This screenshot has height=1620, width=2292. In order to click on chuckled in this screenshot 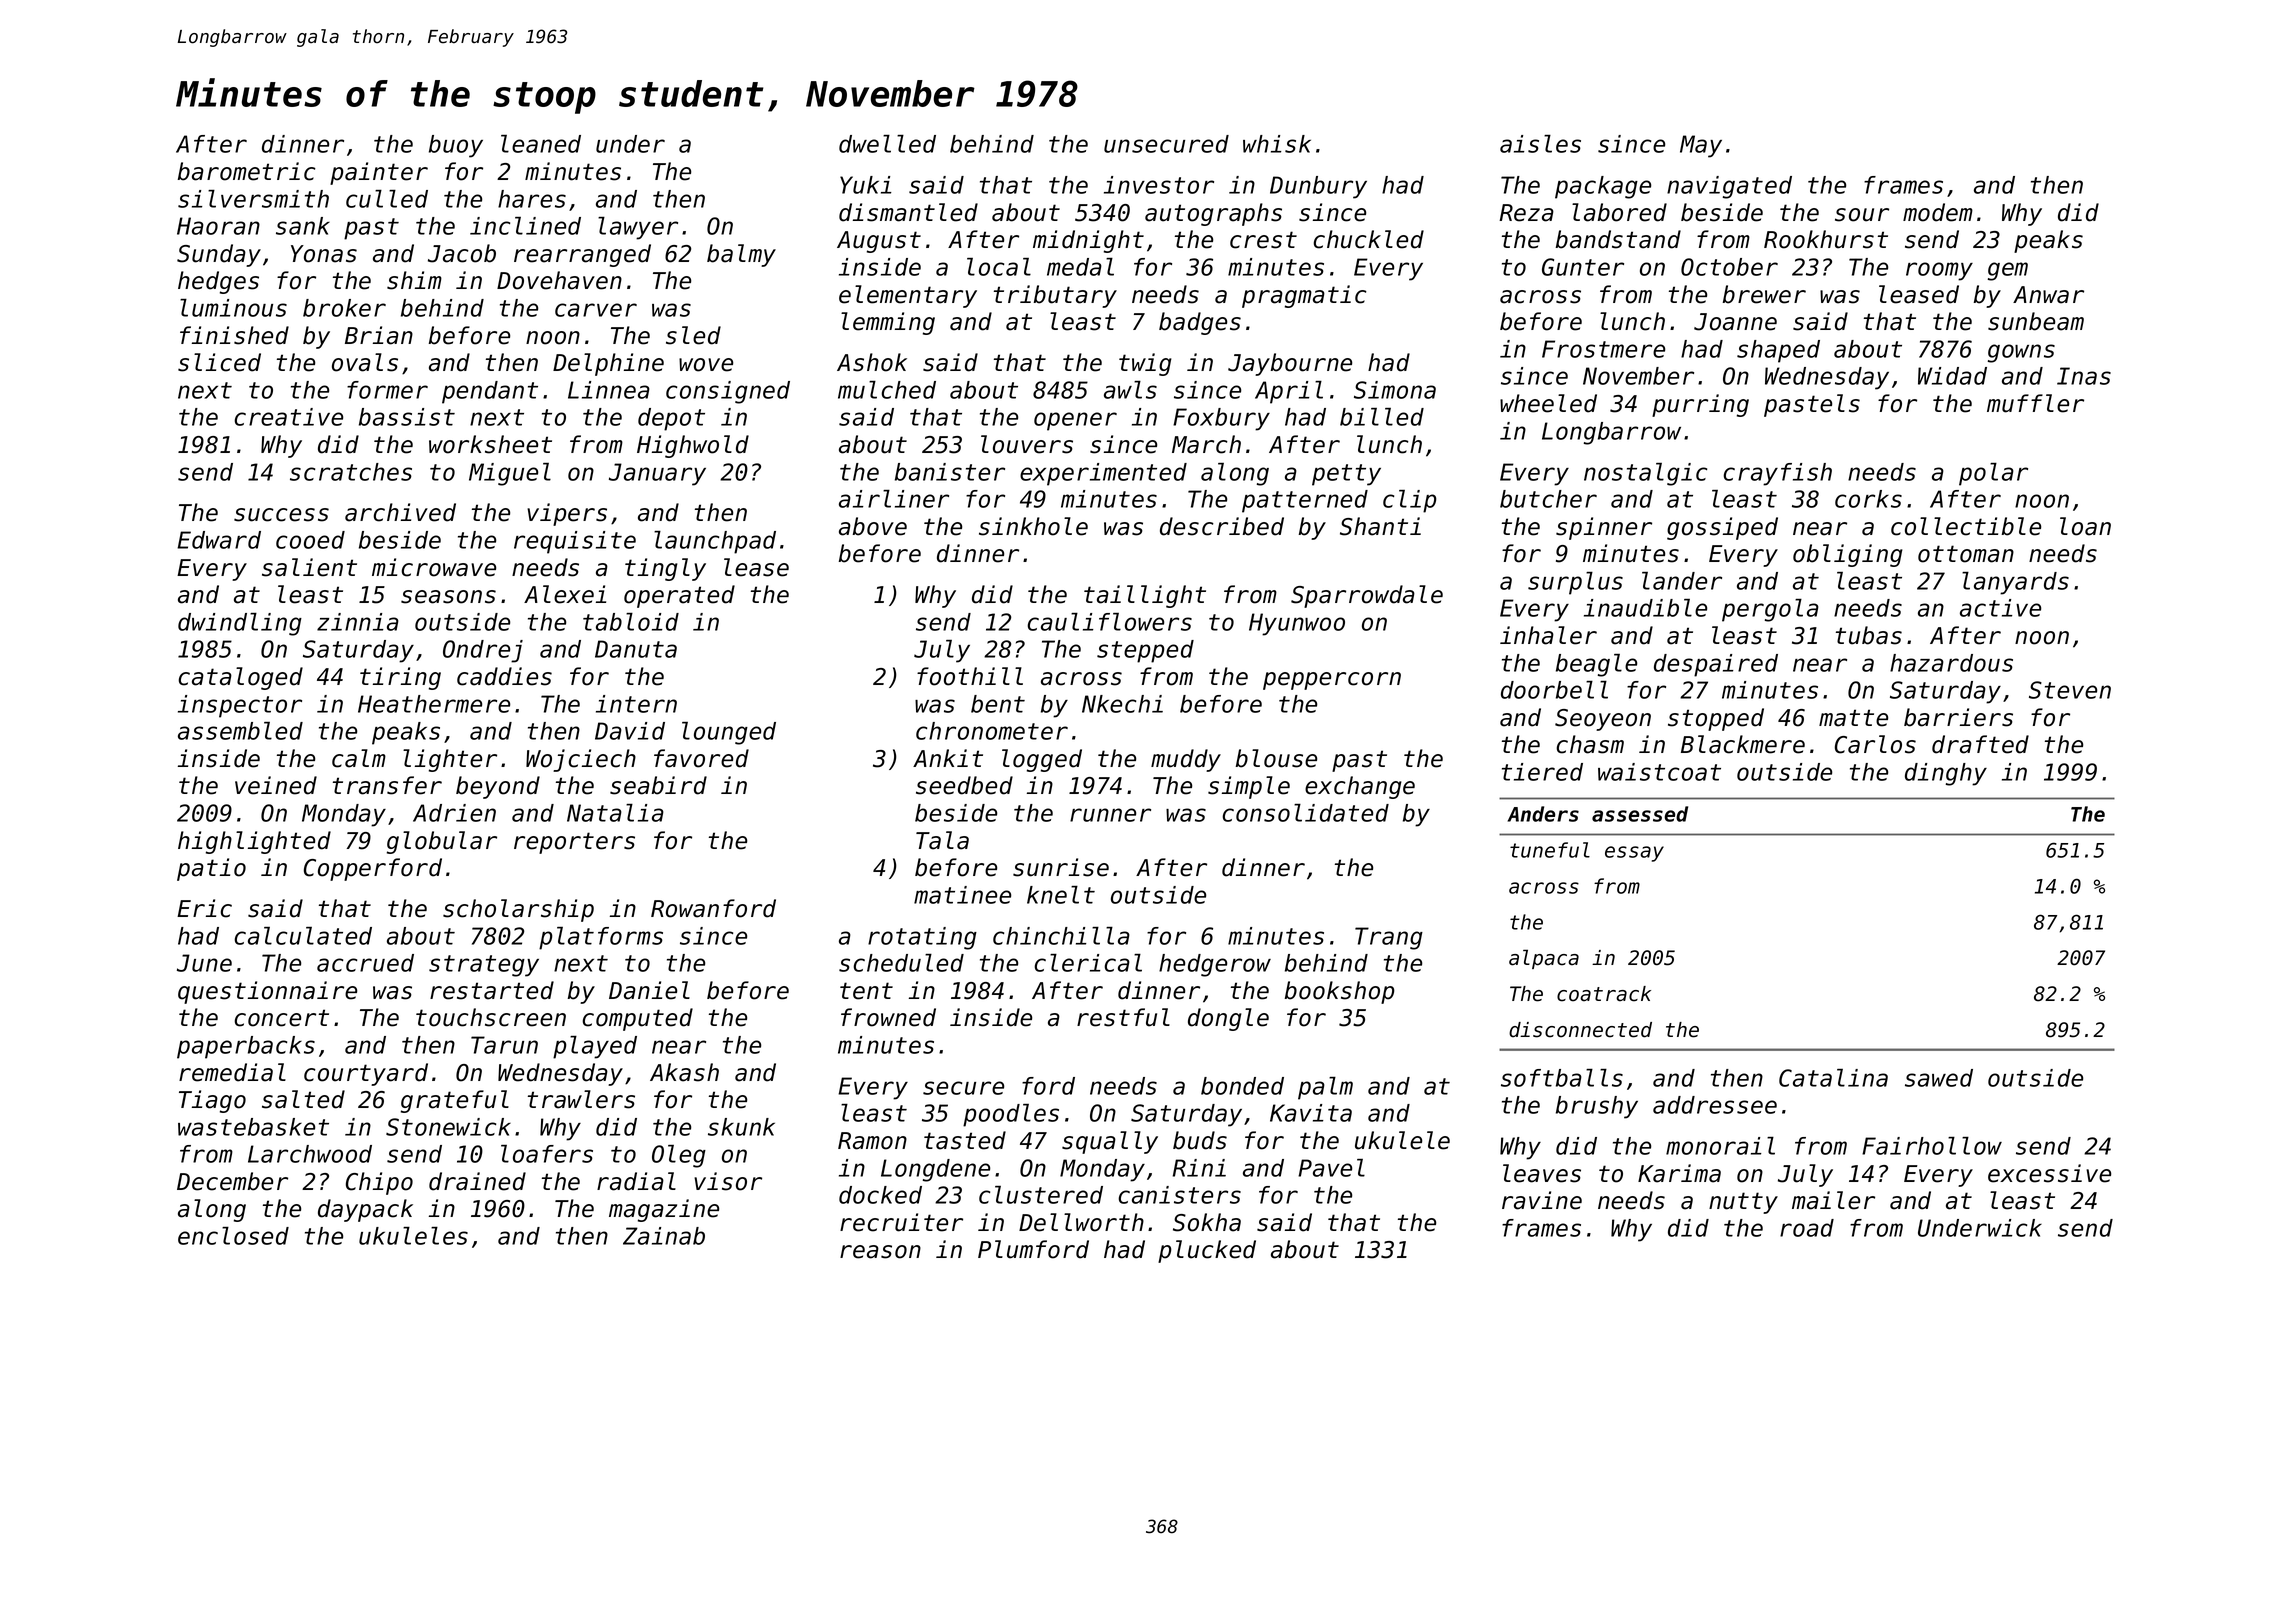, I will do `click(1368, 239)`.
